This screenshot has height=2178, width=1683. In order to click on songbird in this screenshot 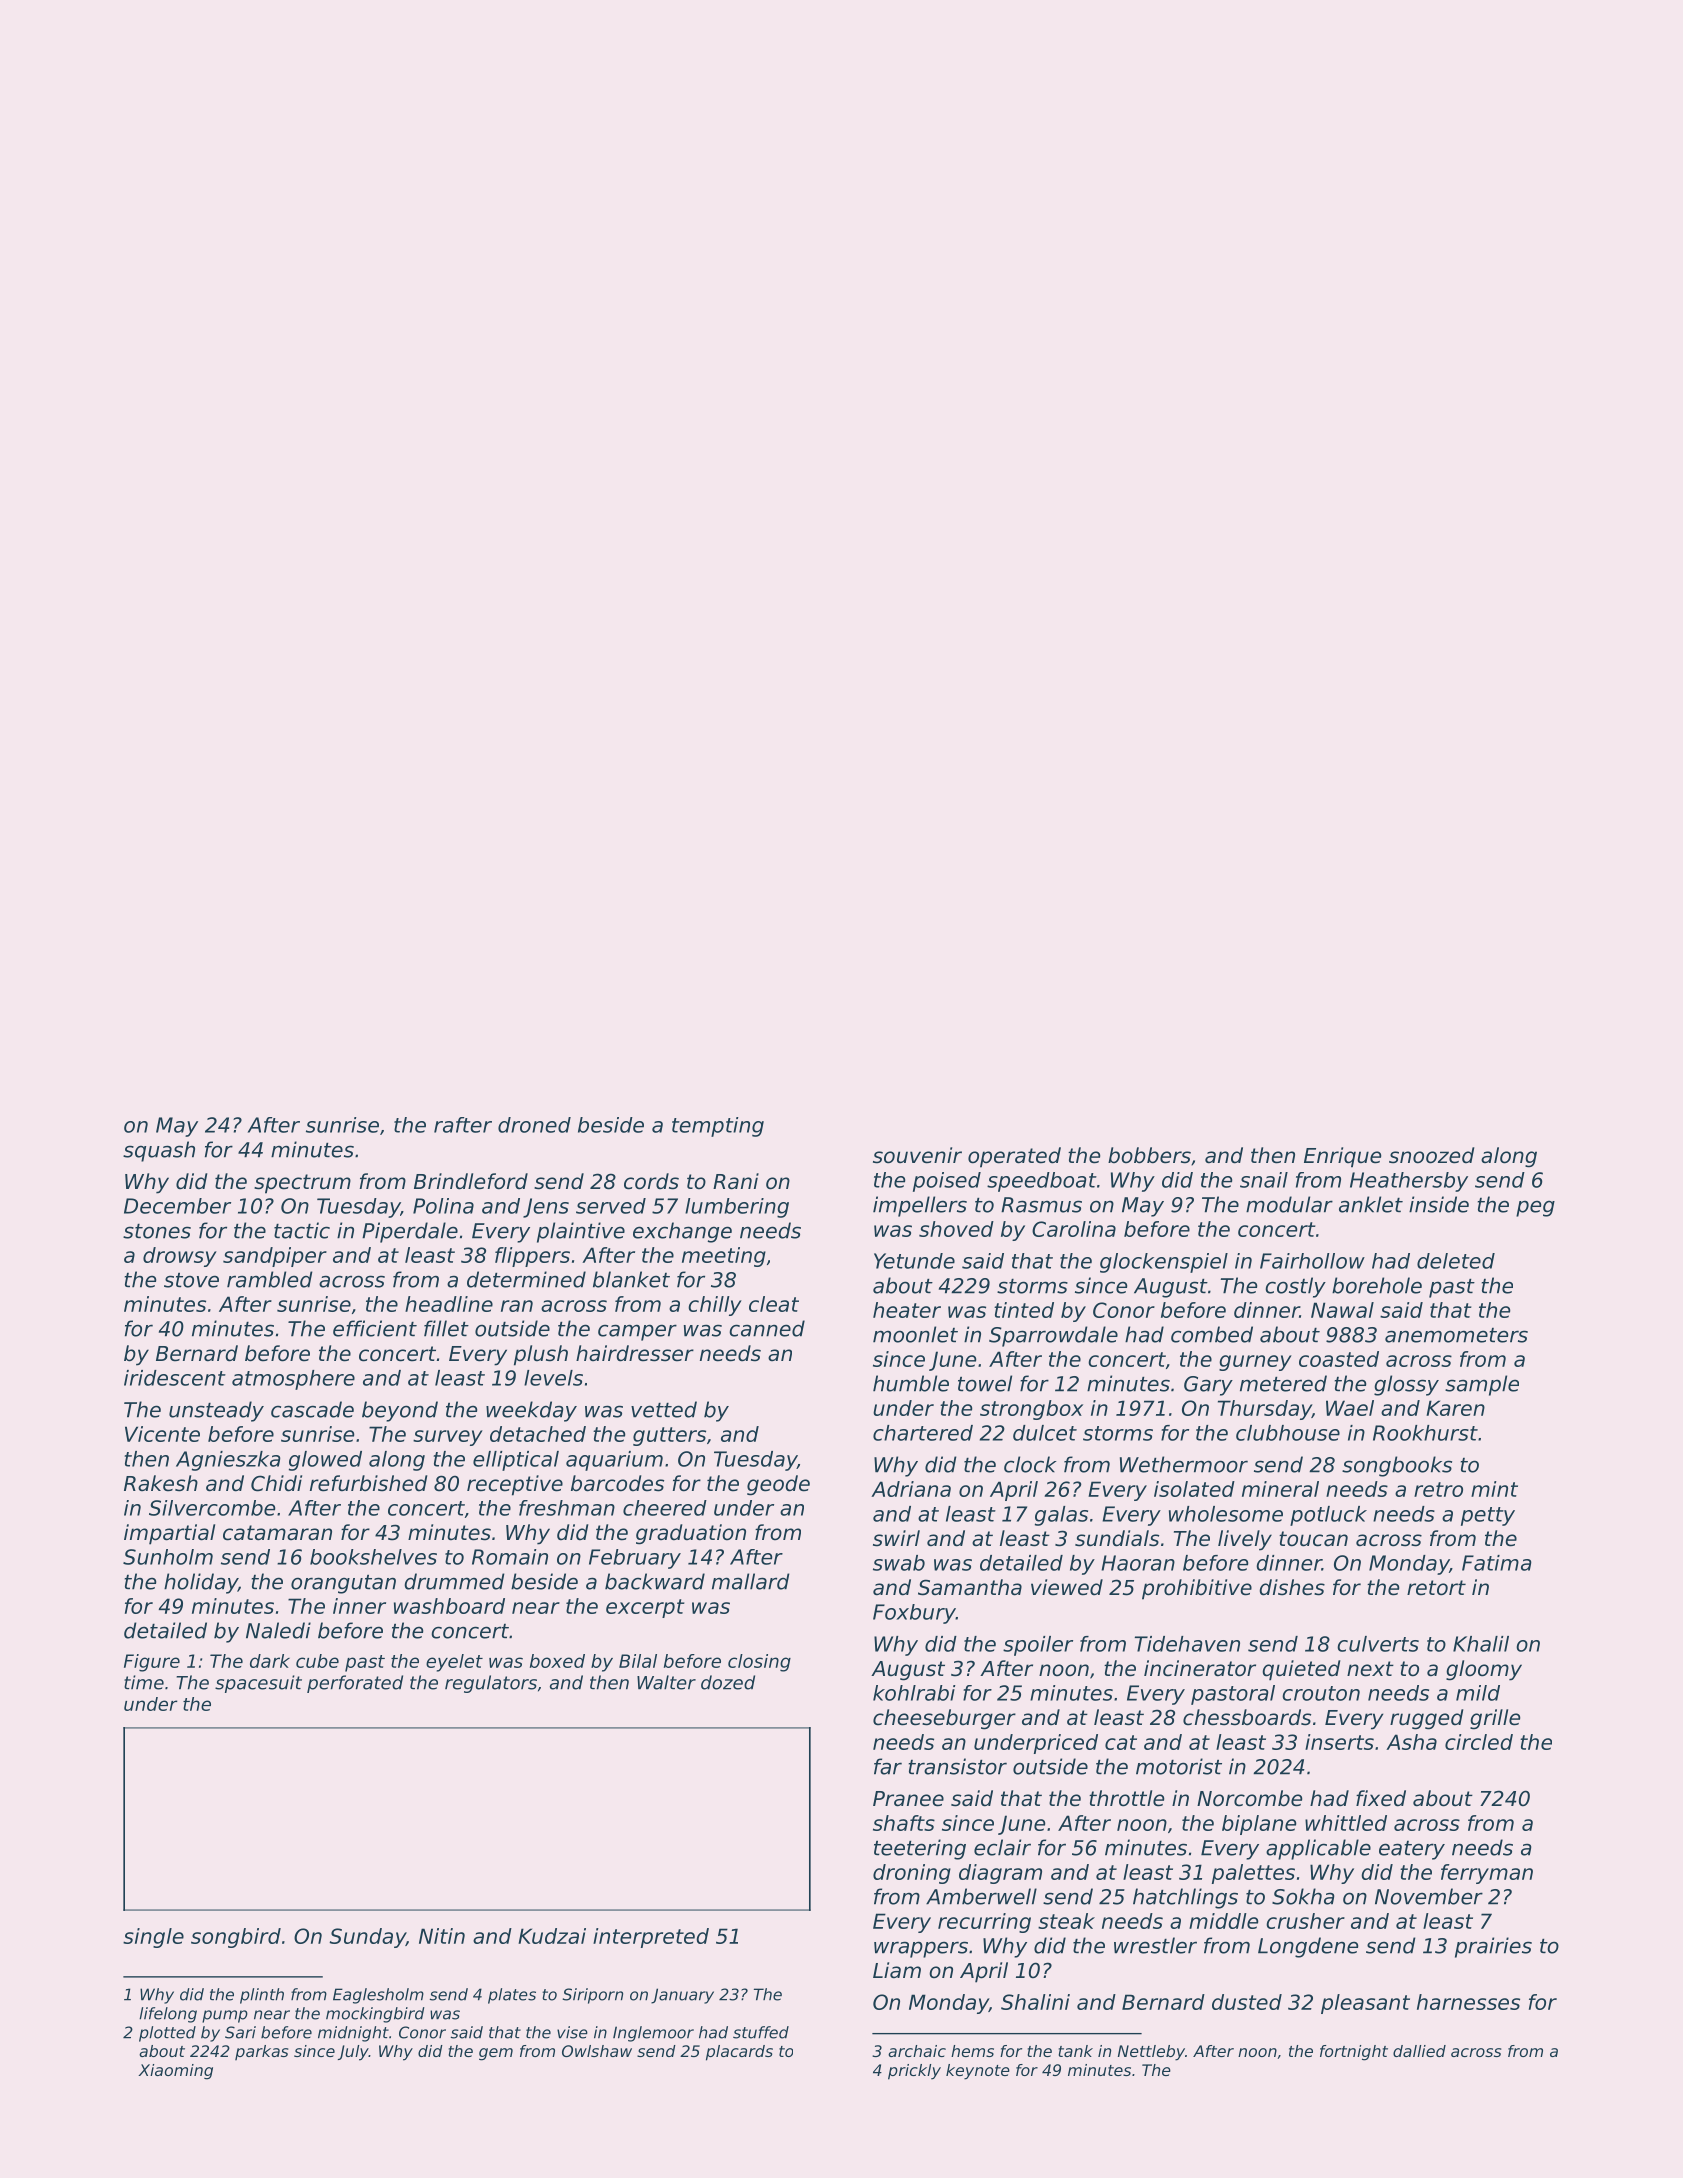, I will do `click(236, 1938)`.
